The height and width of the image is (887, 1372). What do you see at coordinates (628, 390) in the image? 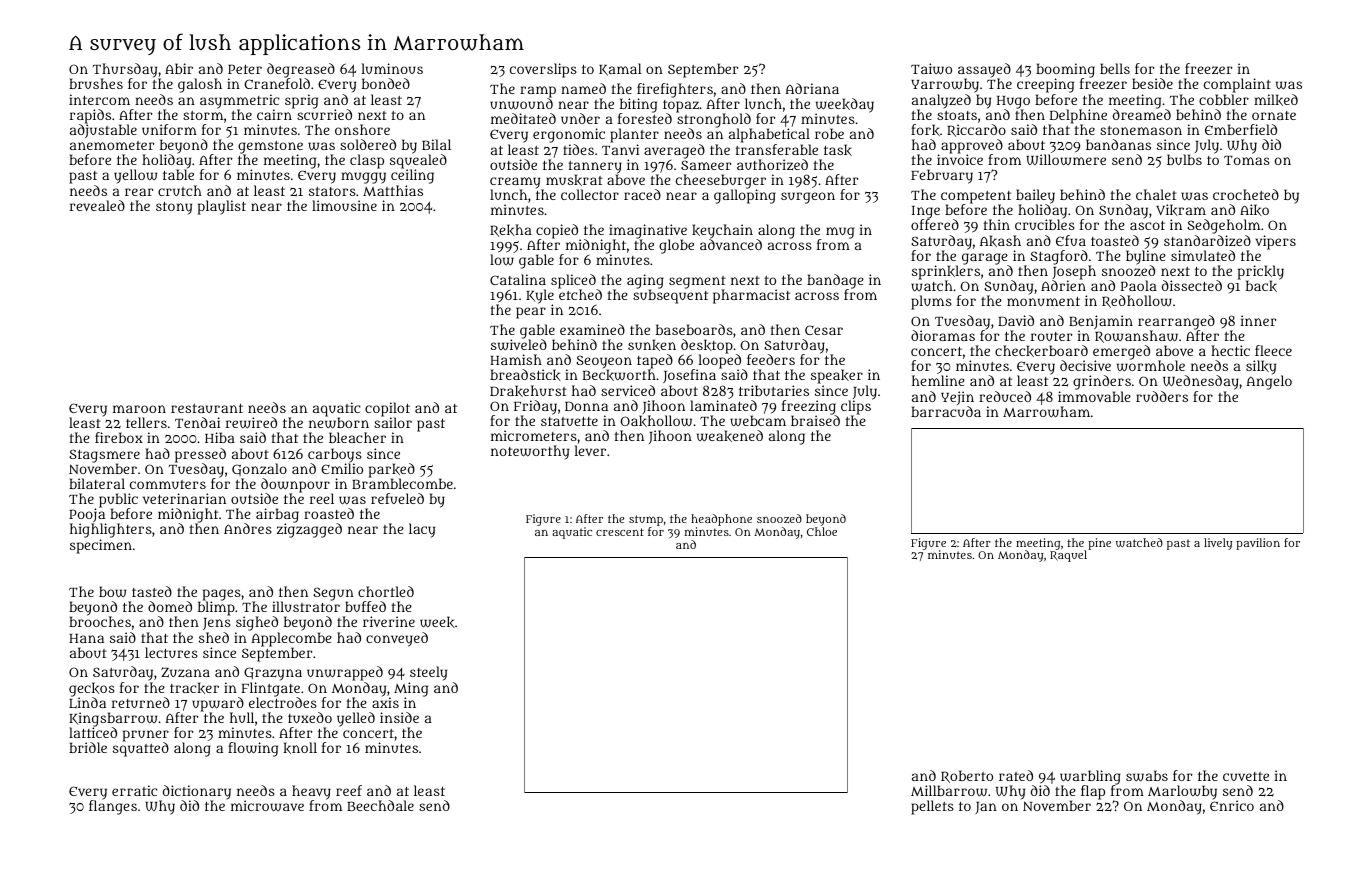
I see `serviced` at bounding box center [628, 390].
